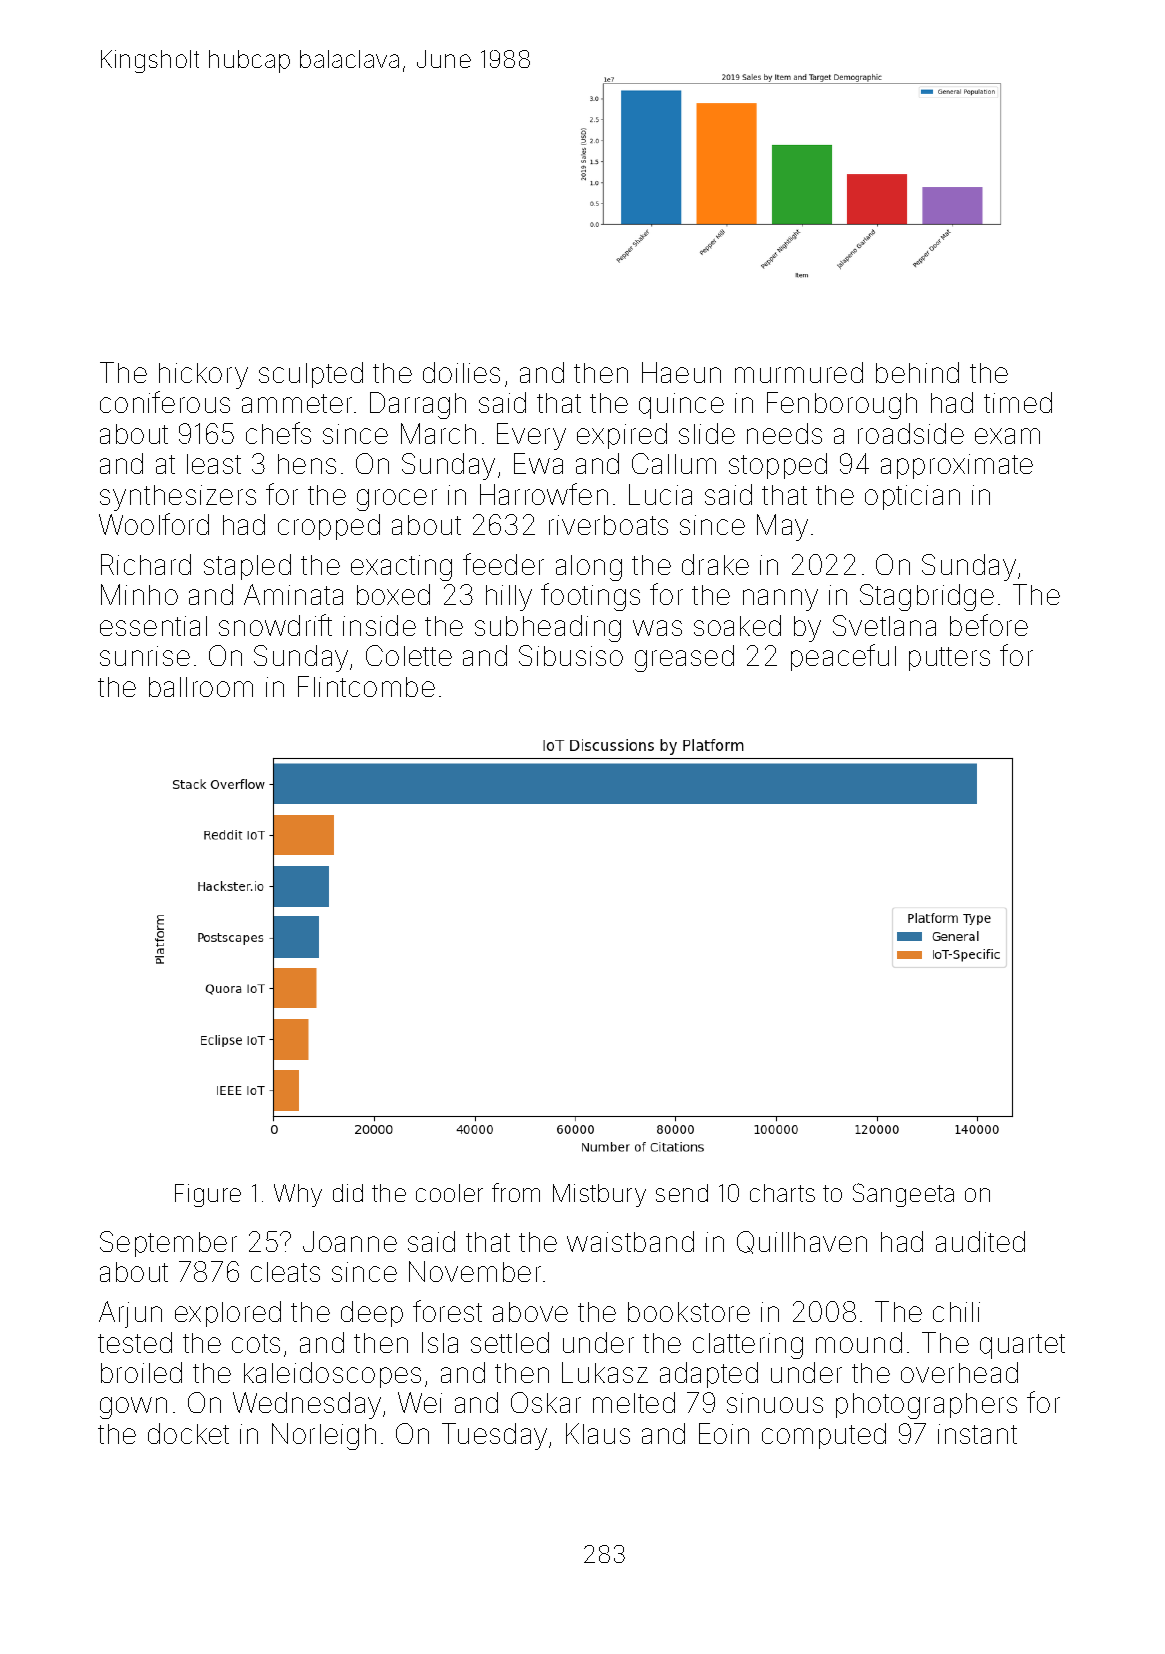 Image resolution: width=1165 pixels, height=1654 pixels. What do you see at coordinates (298, 1195) in the screenshot?
I see `Why` at bounding box center [298, 1195].
